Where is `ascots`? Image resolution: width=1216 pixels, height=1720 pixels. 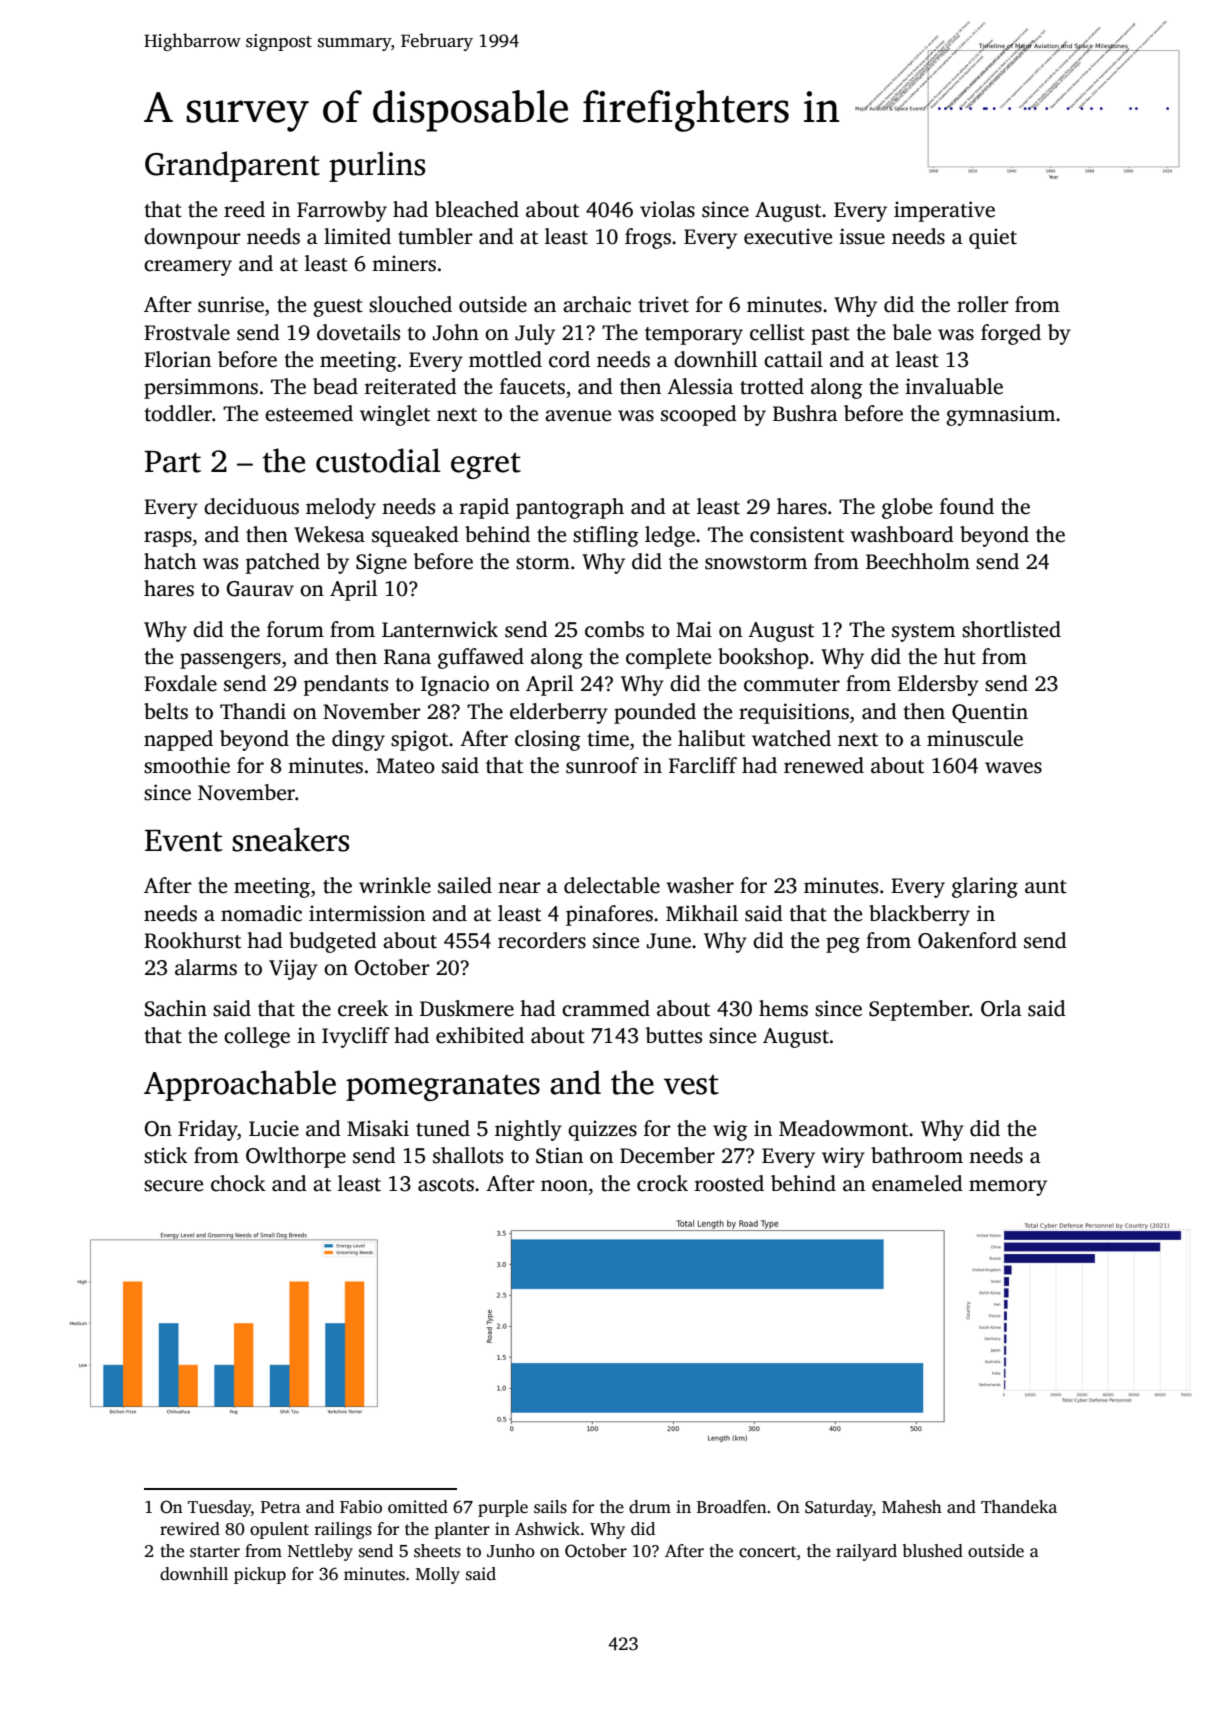 ascots is located at coordinates (446, 1185).
